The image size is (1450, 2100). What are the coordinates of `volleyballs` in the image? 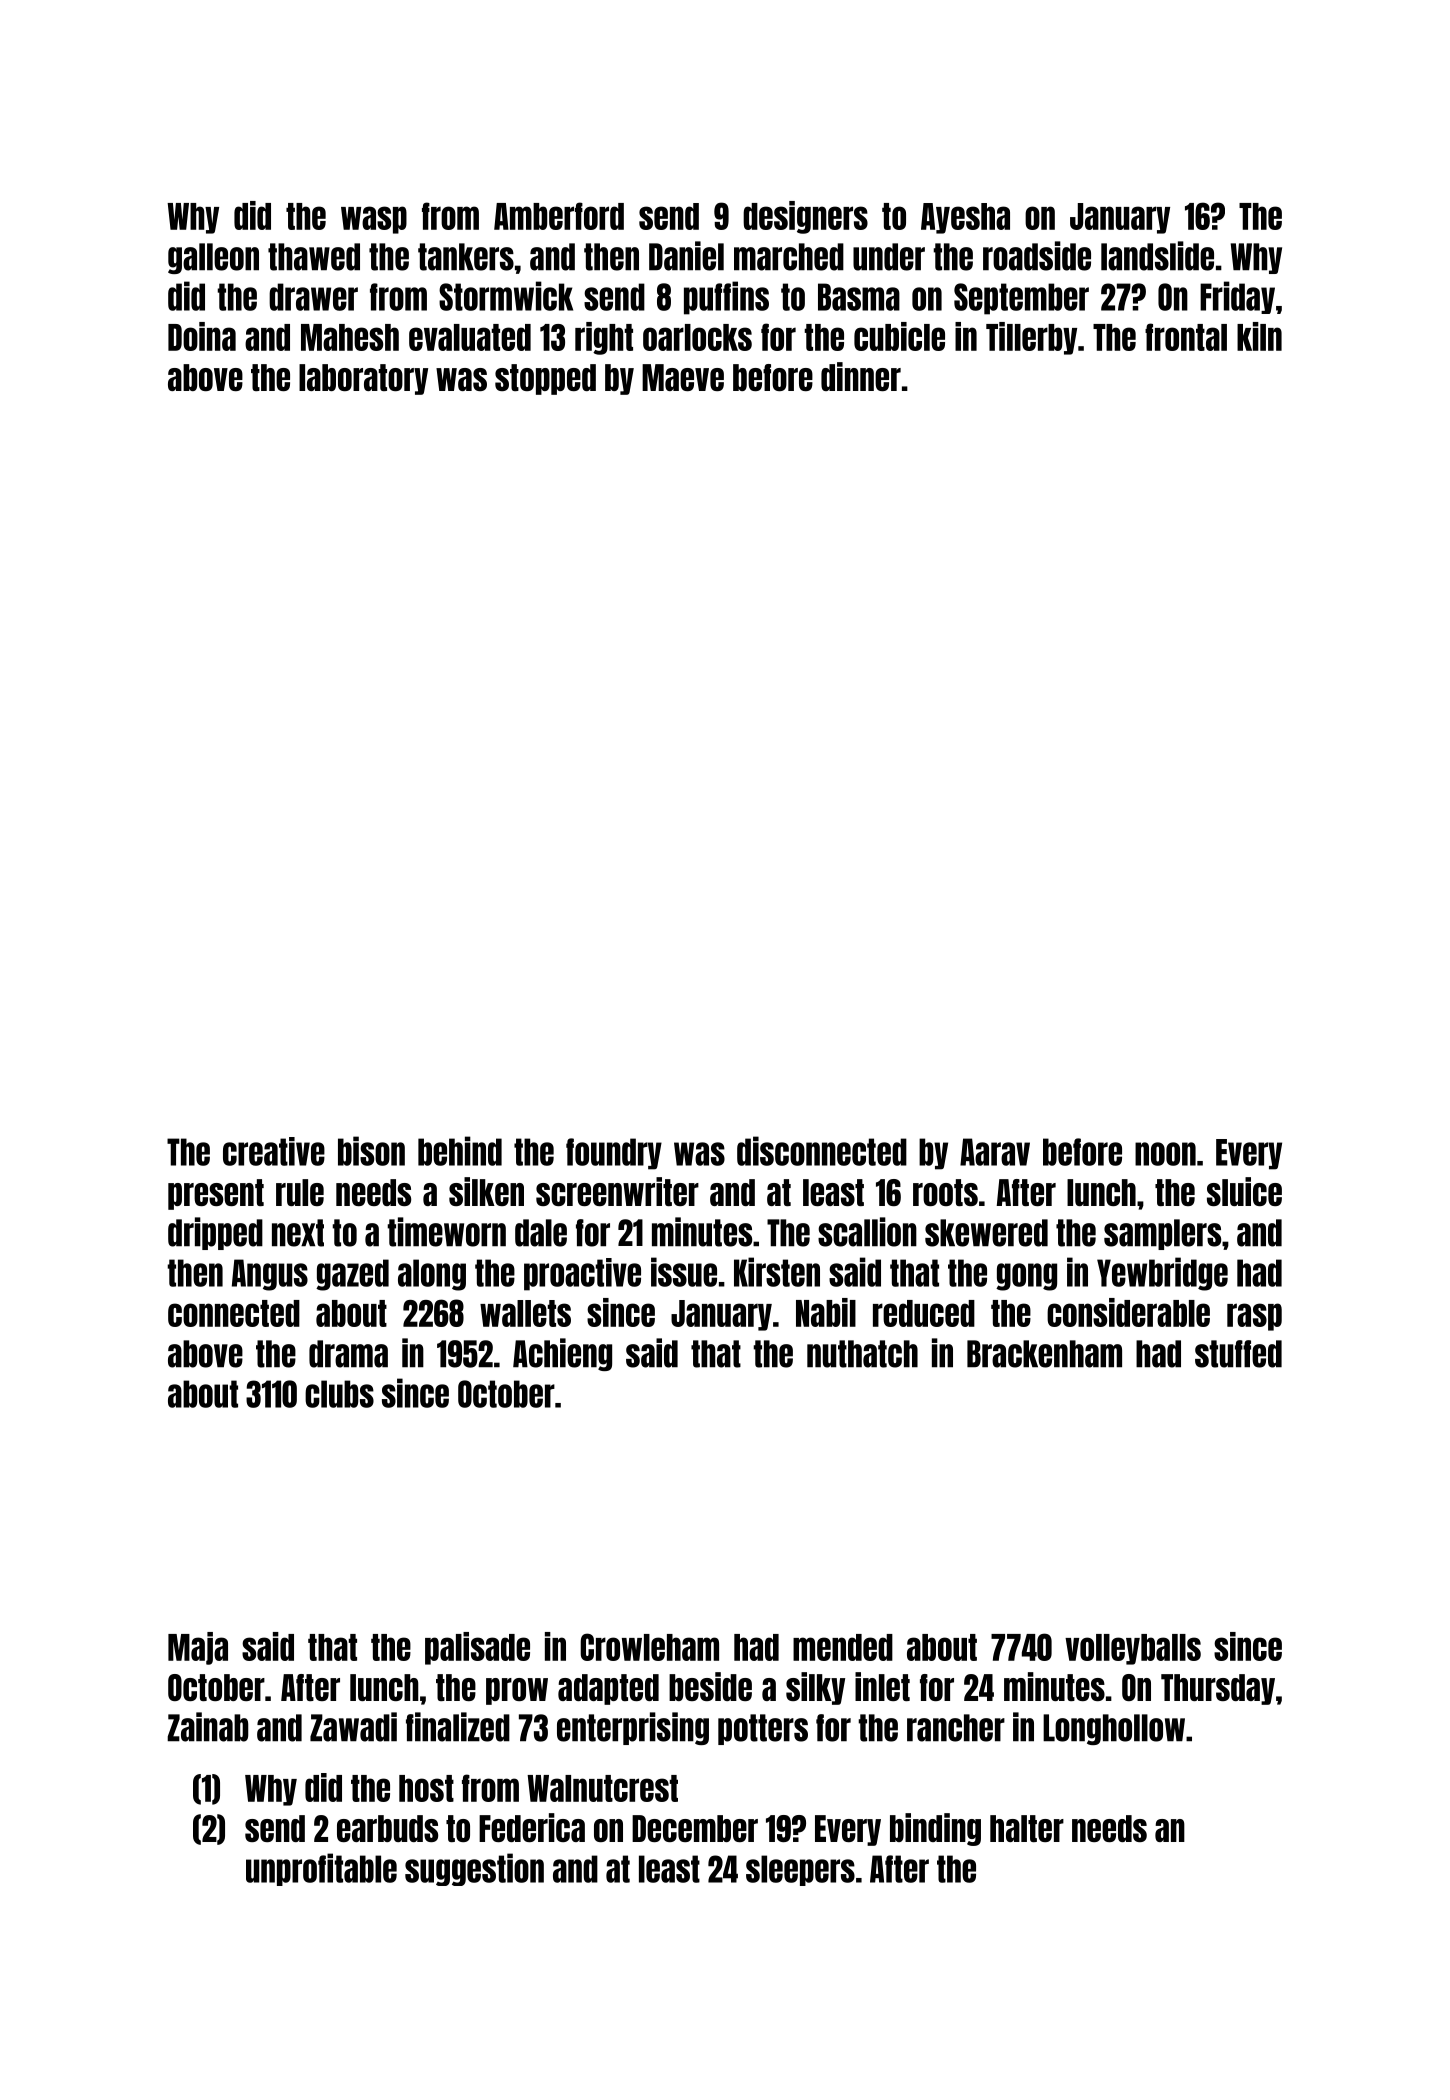 It's located at (1133, 1649).
